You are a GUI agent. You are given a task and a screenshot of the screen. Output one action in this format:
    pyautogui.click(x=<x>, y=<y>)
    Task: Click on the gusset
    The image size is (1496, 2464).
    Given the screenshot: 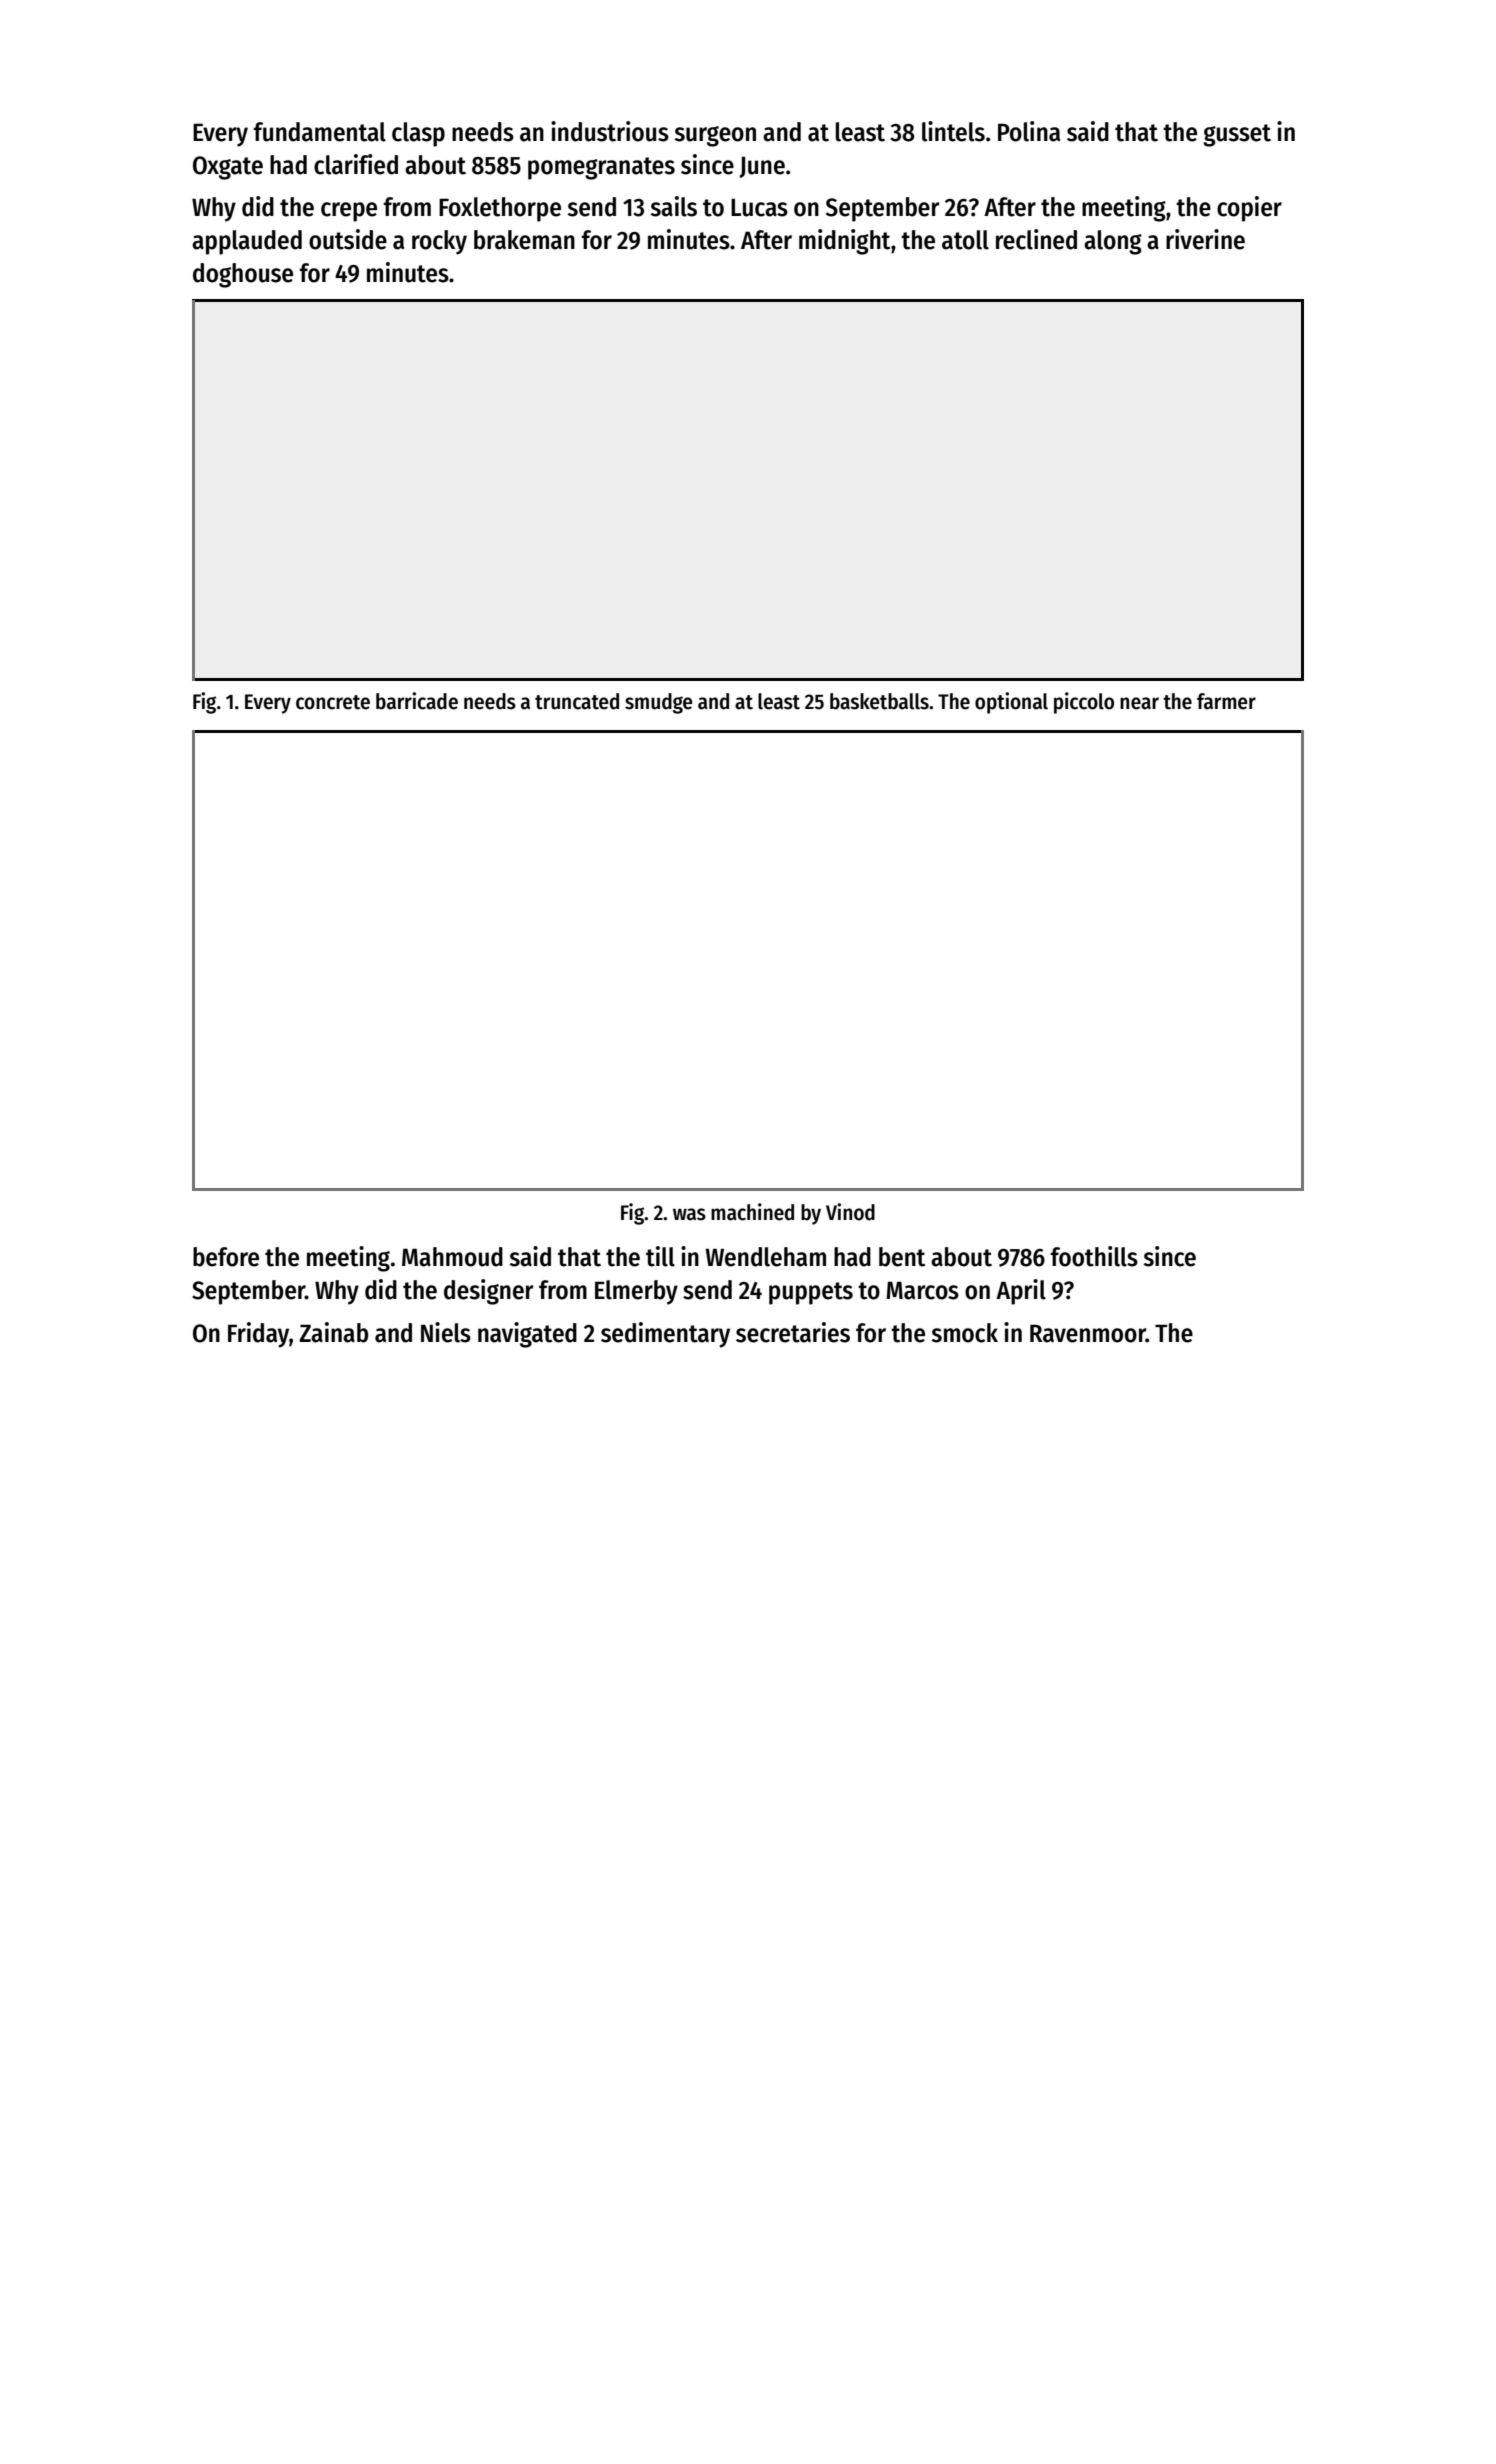 What is the action you would take?
    pyautogui.click(x=1237, y=135)
